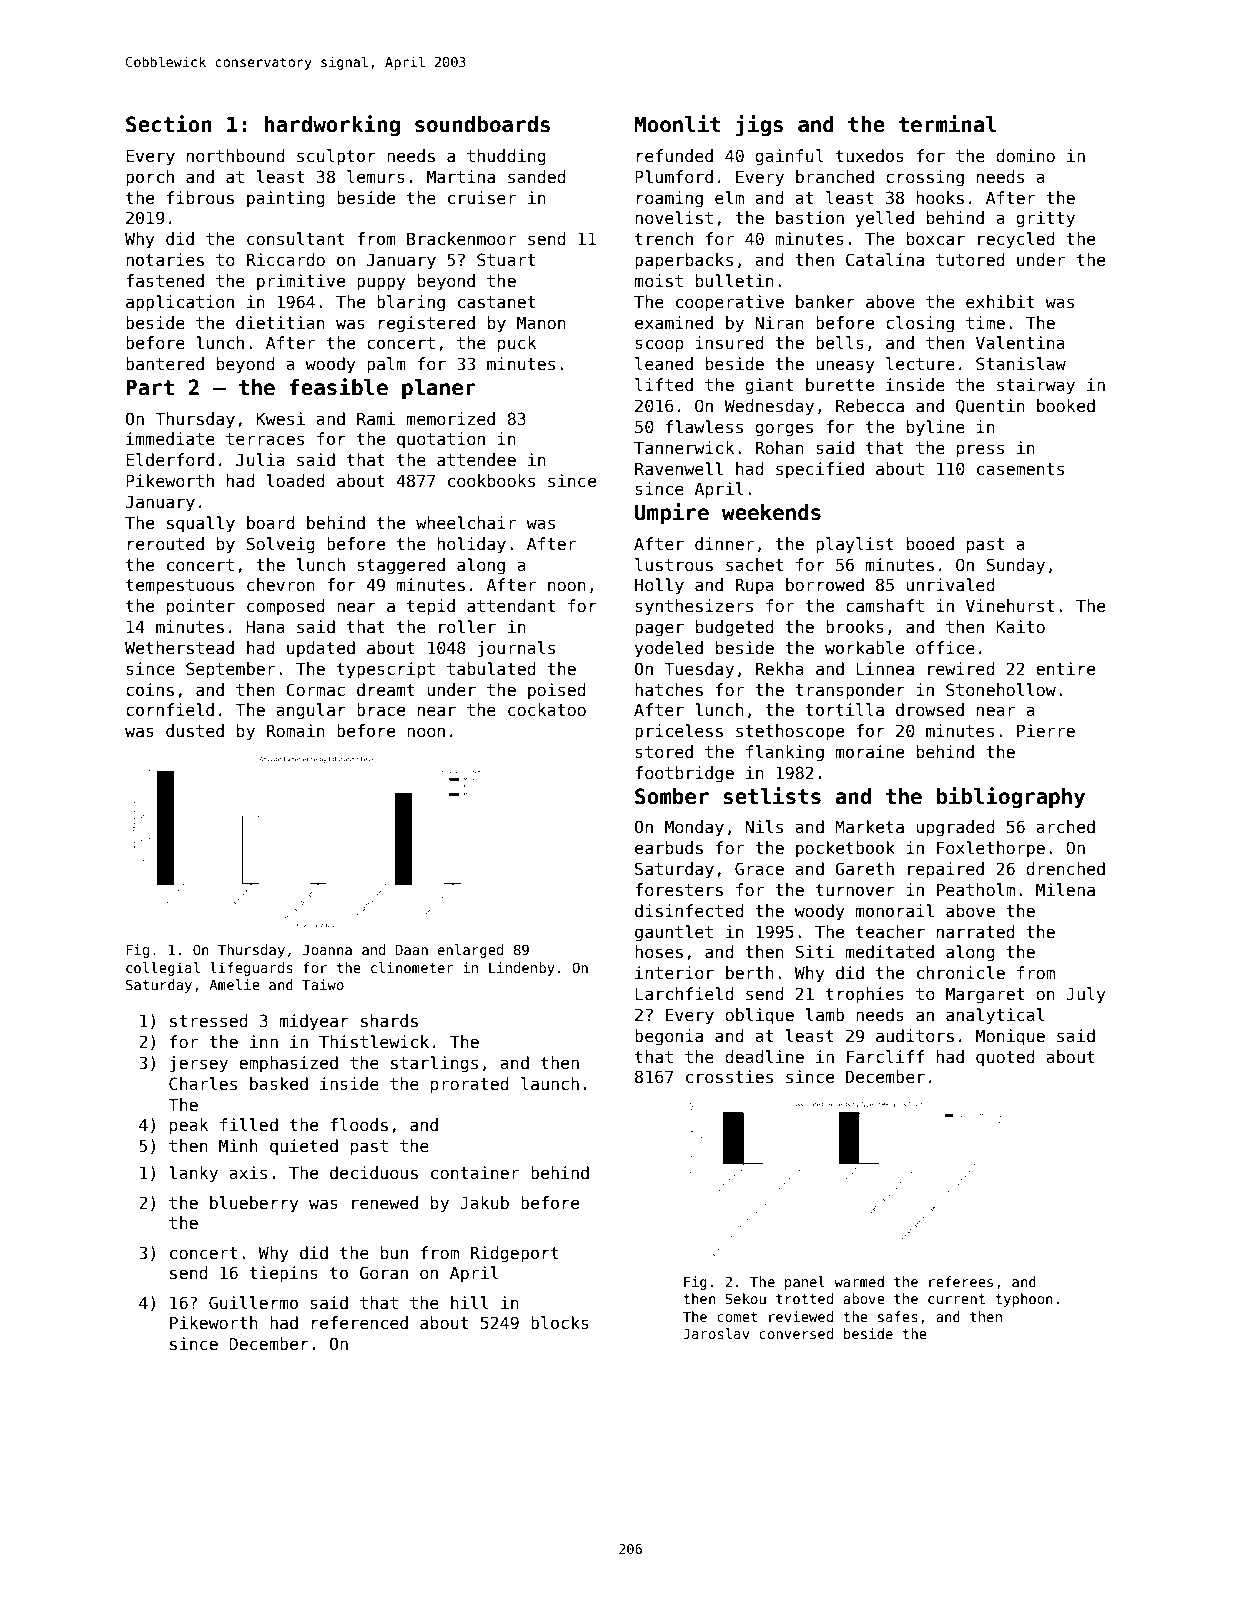 Image resolution: width=1237 pixels, height=1601 pixels. What do you see at coordinates (930, 710) in the document?
I see `drowsed` at bounding box center [930, 710].
